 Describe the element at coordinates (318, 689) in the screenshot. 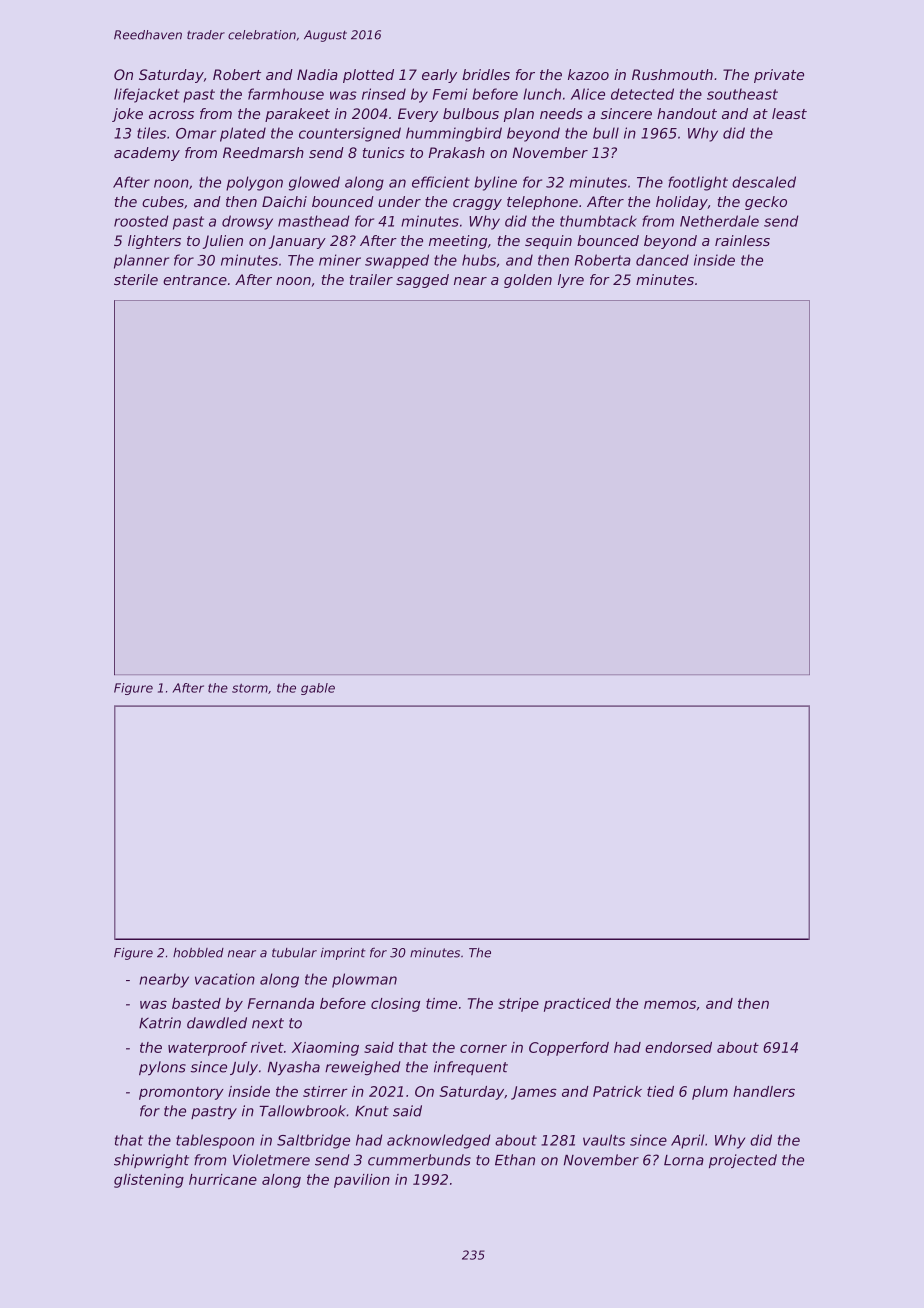

I see `gable` at that location.
